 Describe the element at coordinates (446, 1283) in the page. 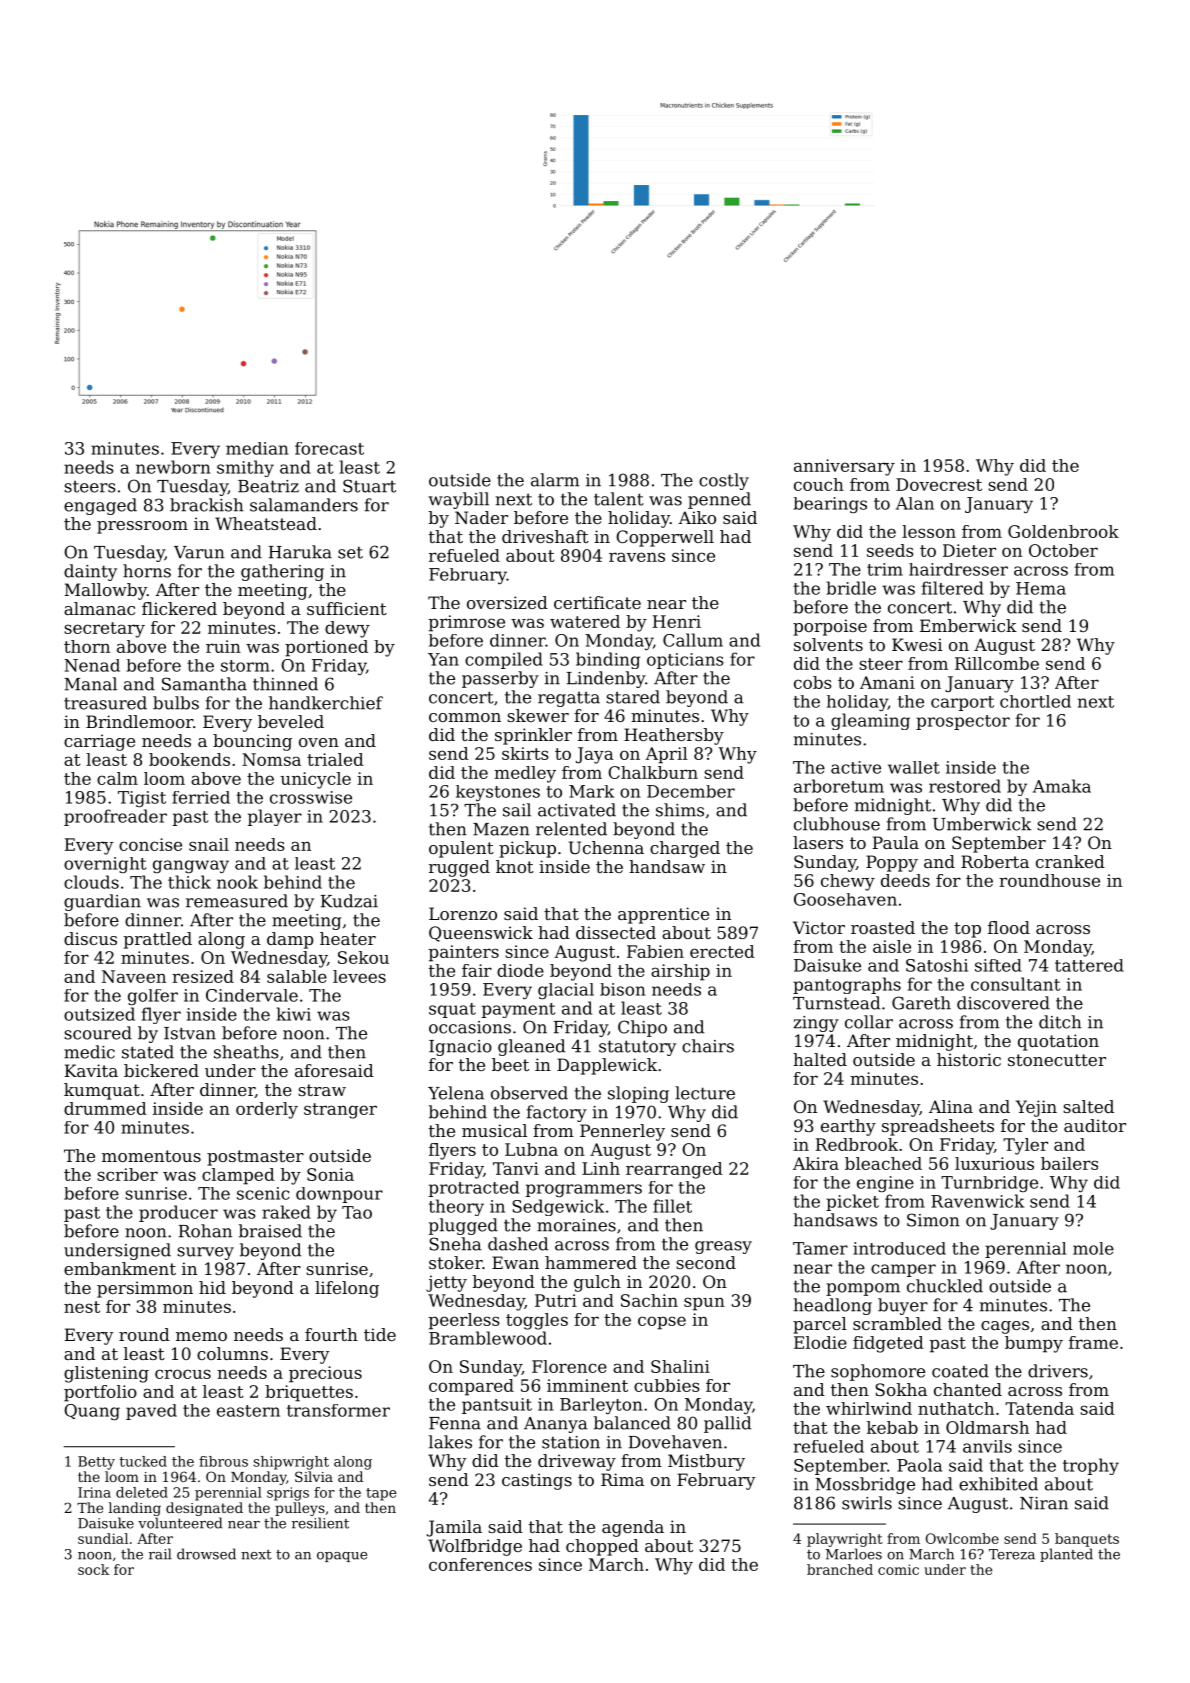

I see `jetty` at that location.
